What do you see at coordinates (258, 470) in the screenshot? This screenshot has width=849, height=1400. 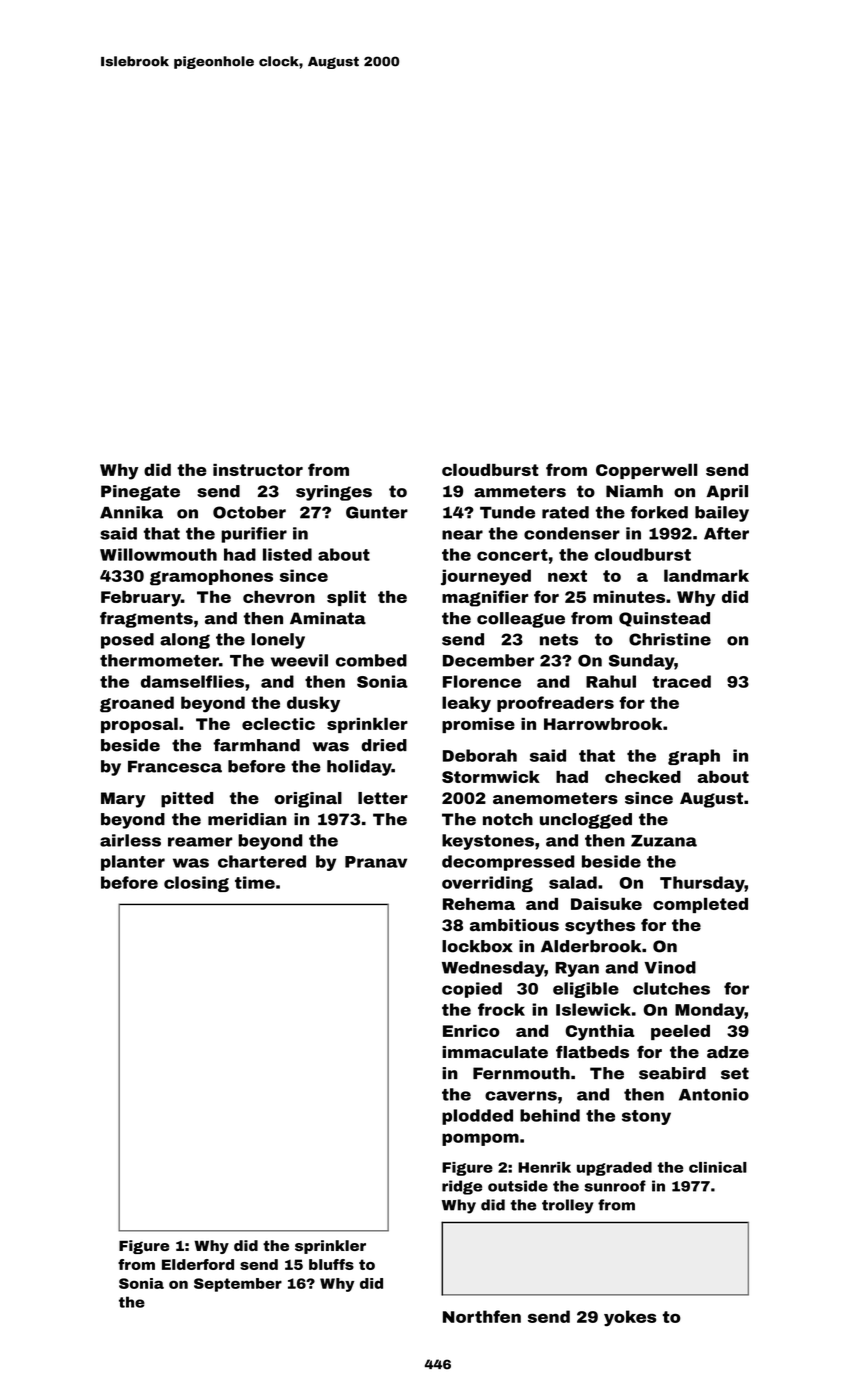 I see `instructor` at bounding box center [258, 470].
